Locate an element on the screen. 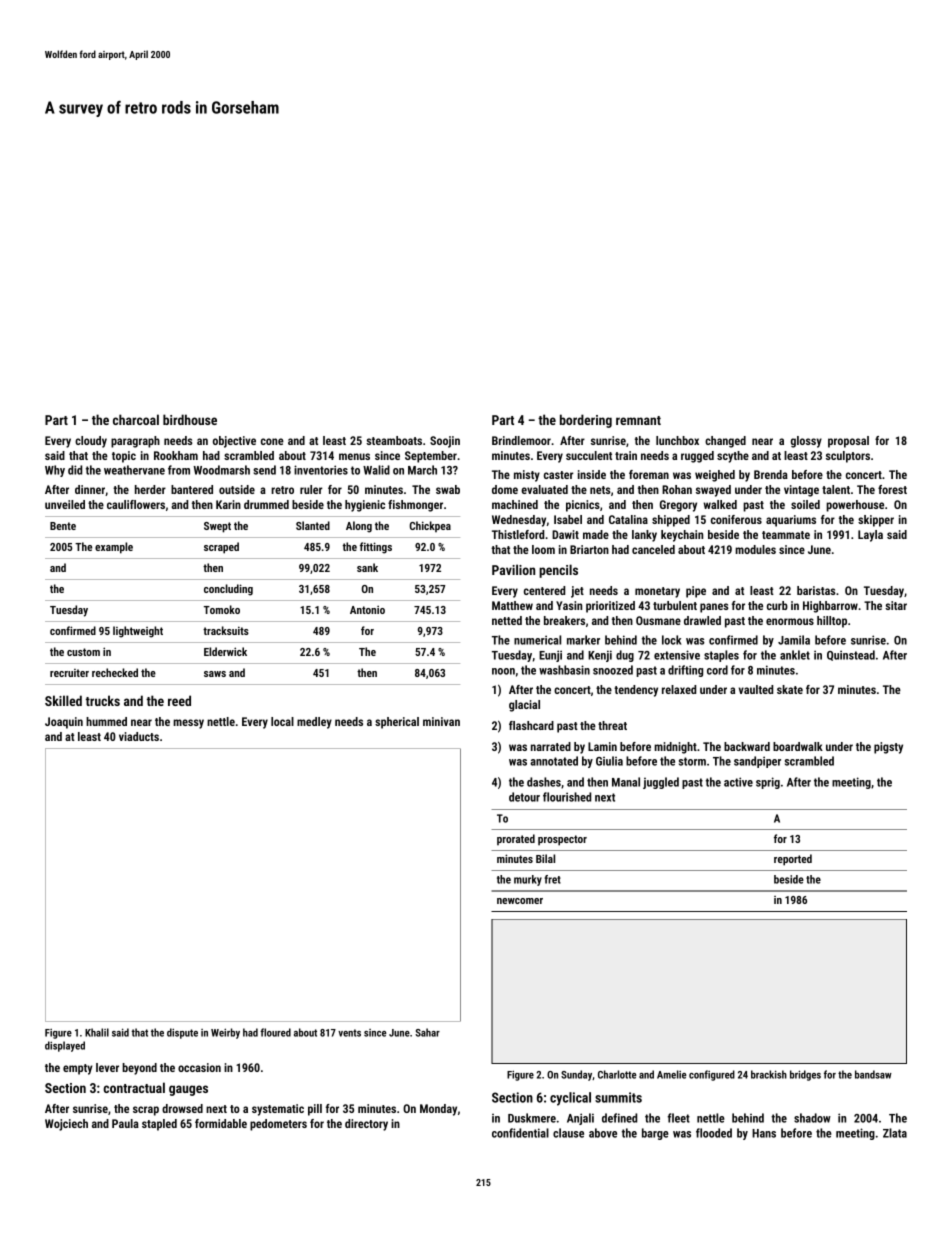 Image resolution: width=952 pixels, height=1233 pixels. recruiter is located at coordinates (69, 673).
